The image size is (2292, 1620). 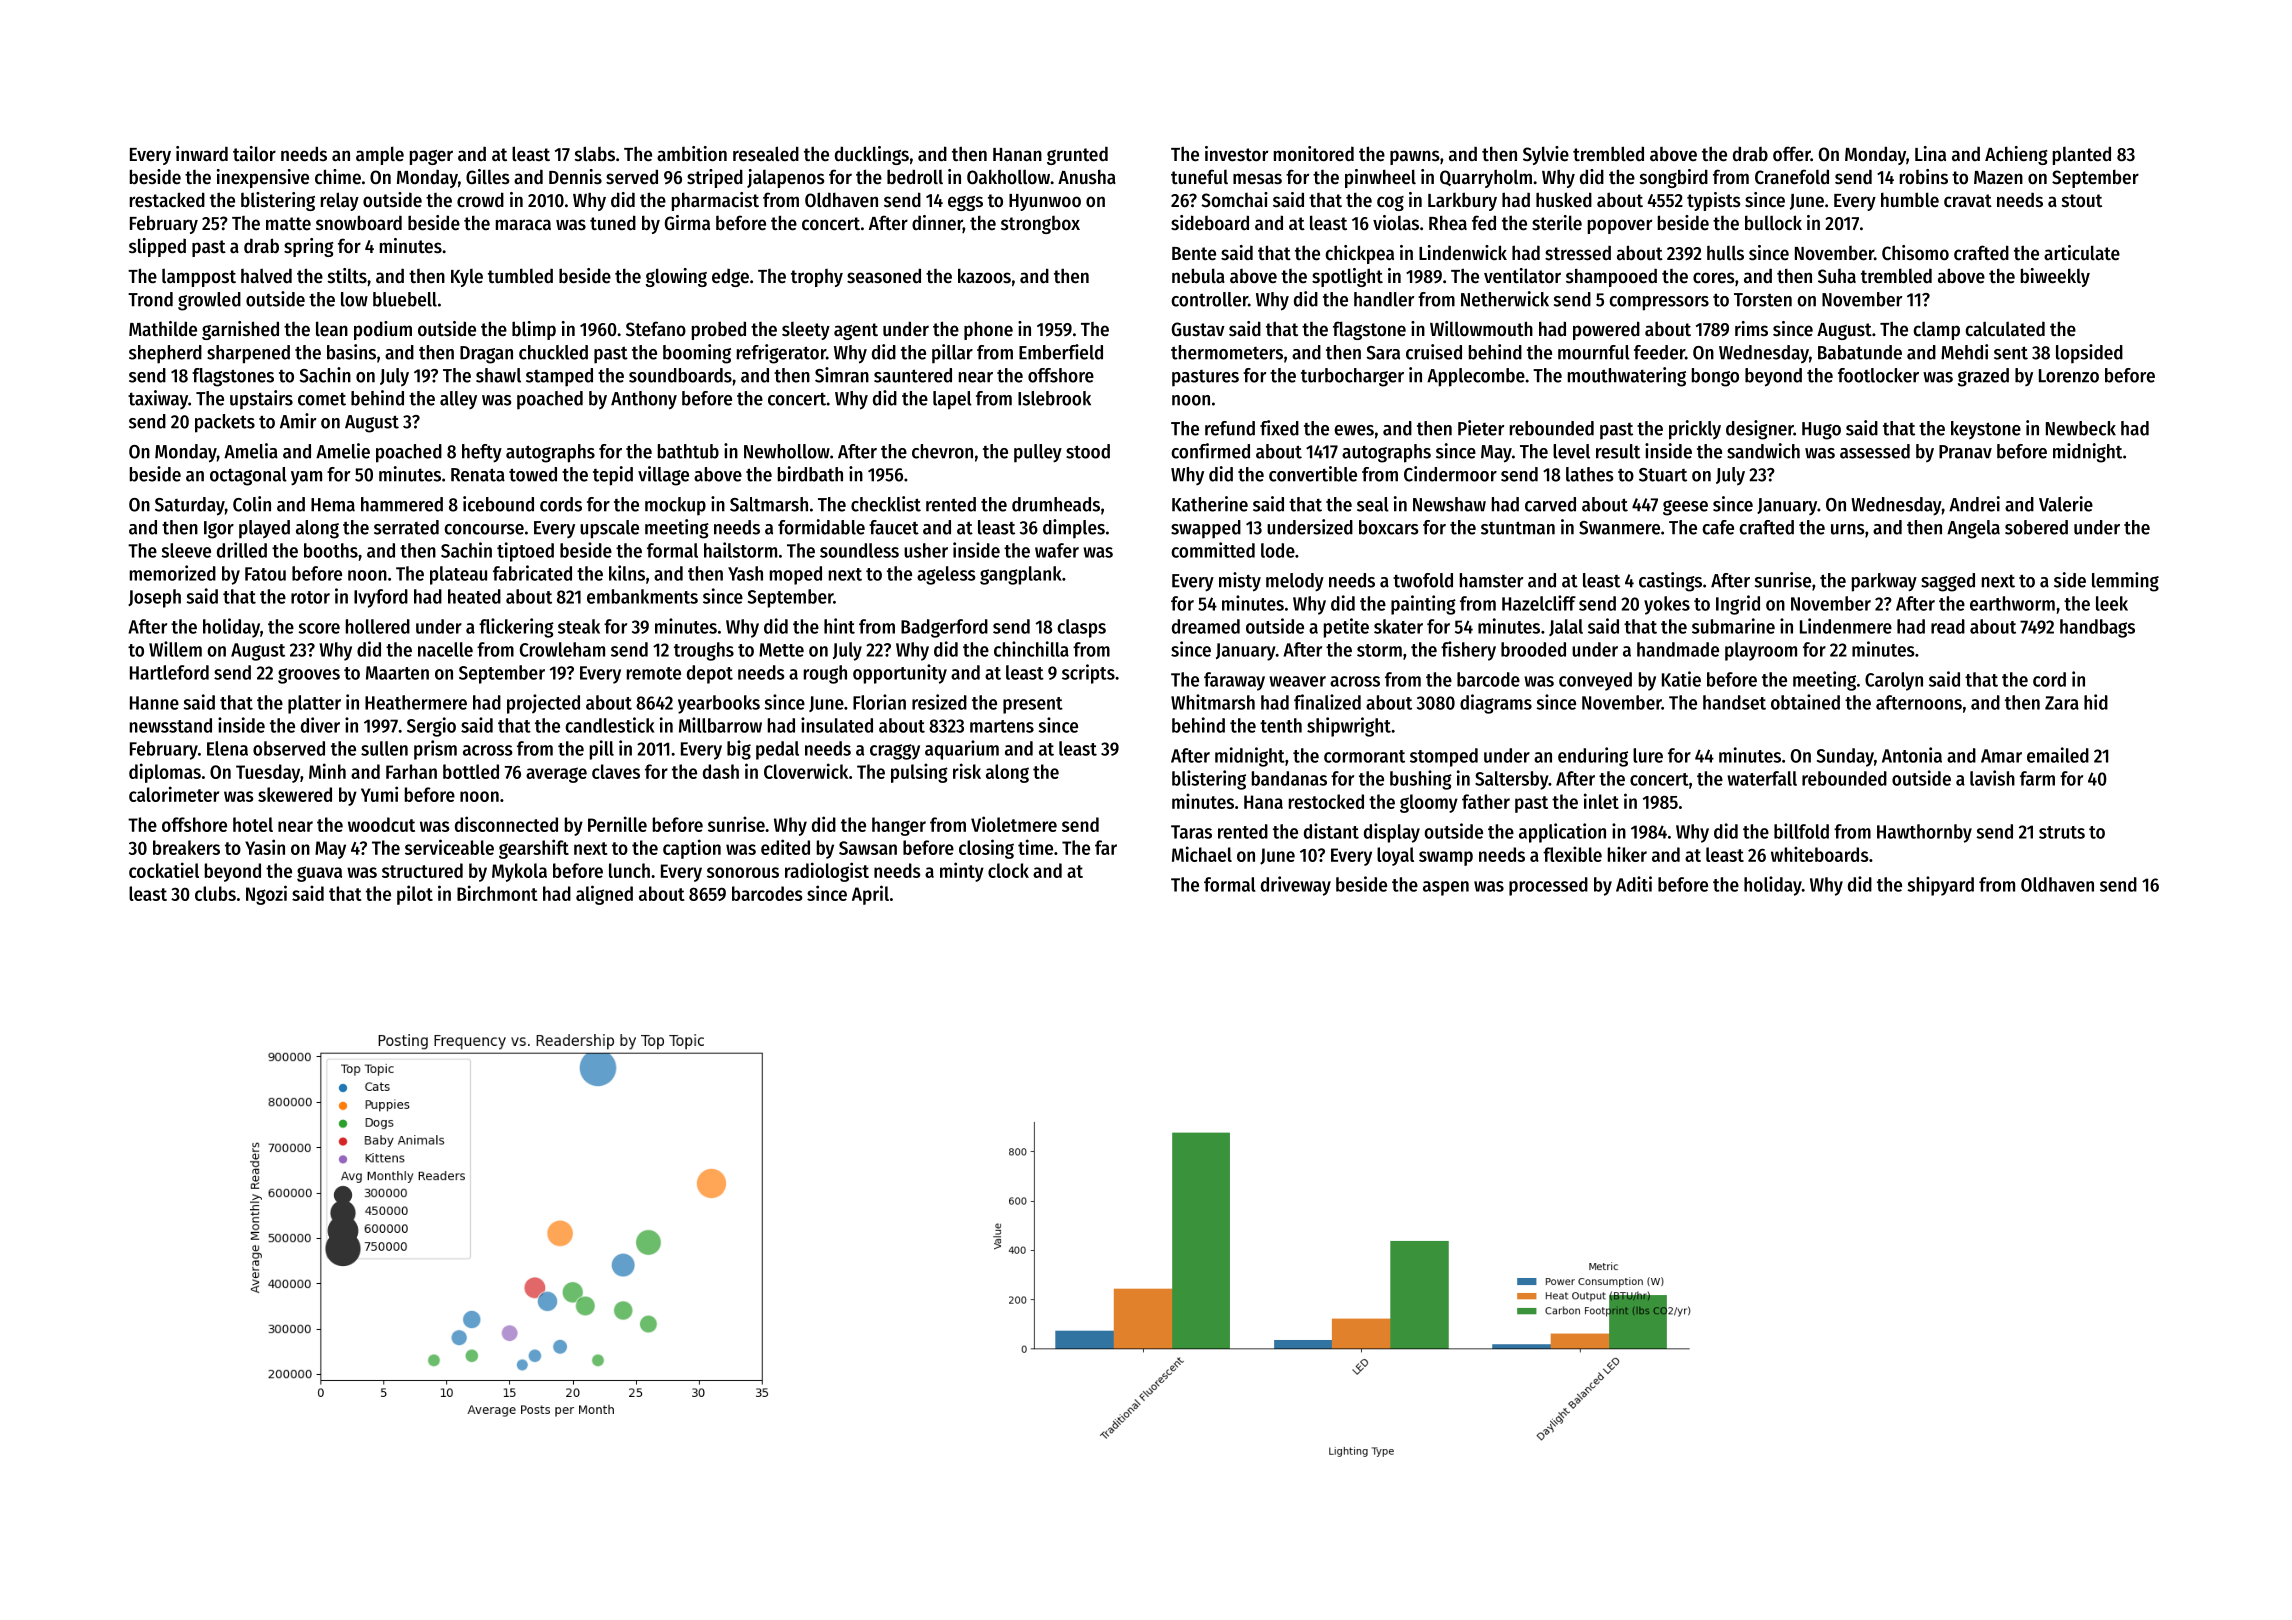 What do you see at coordinates (150, 299) in the image?
I see `Trond` at bounding box center [150, 299].
